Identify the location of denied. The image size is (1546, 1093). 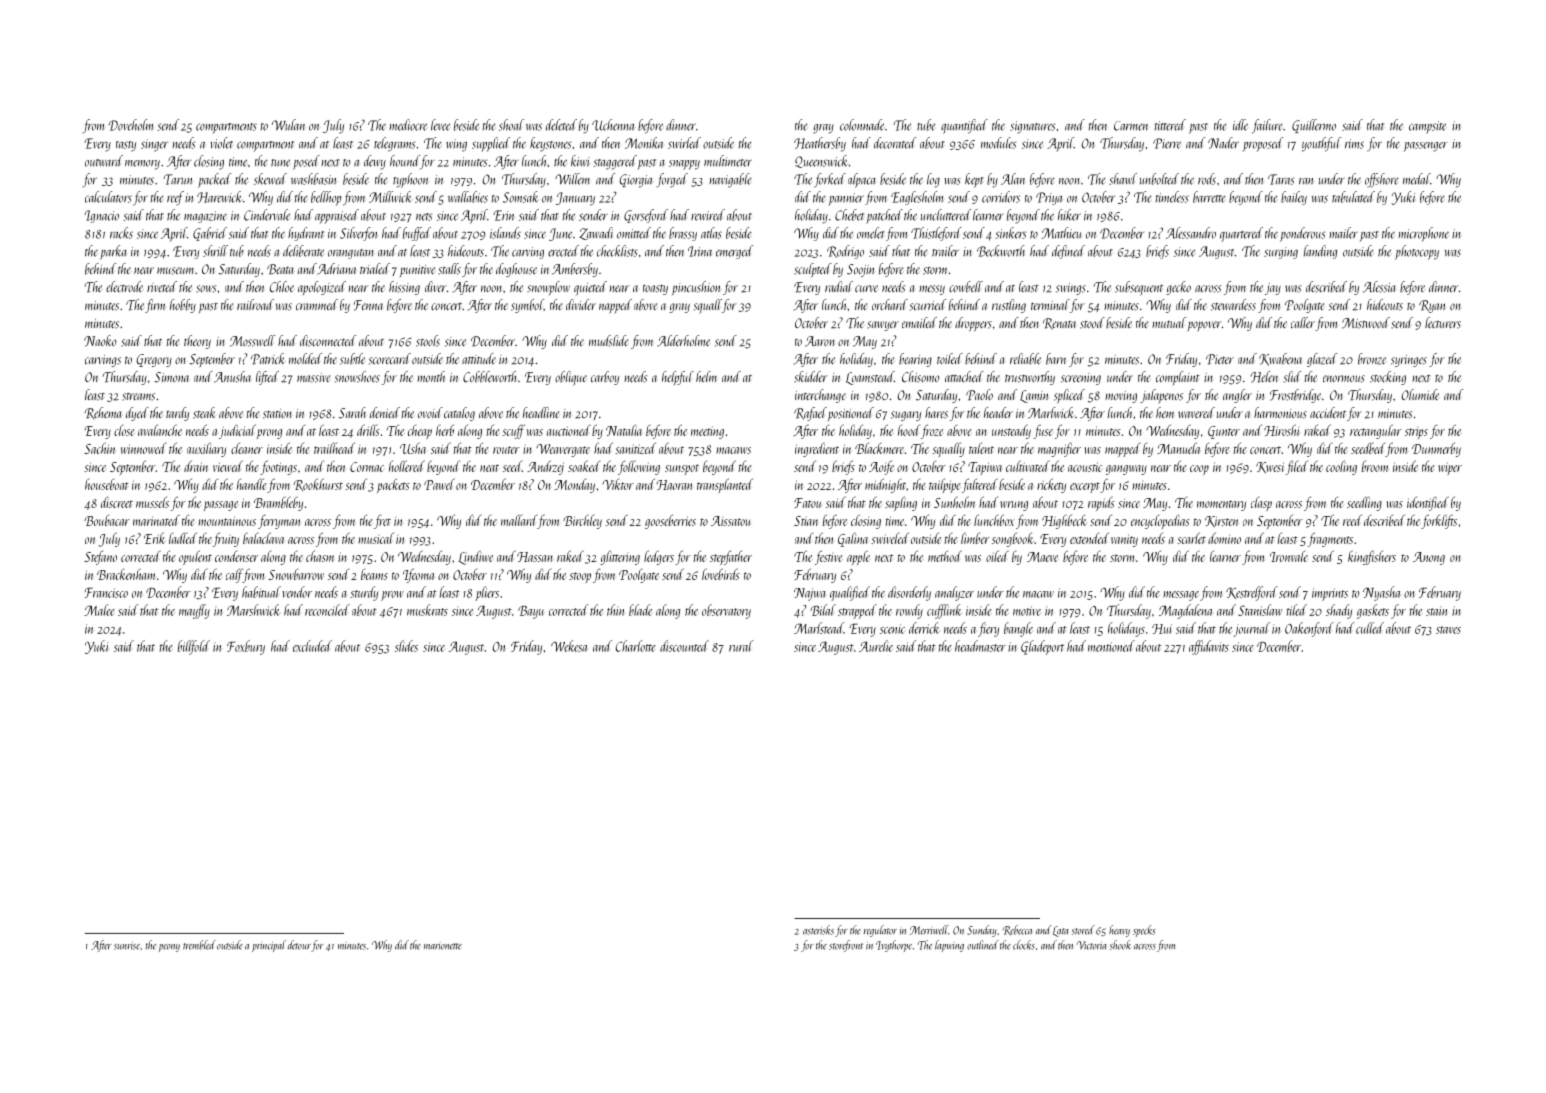
(385, 412).
